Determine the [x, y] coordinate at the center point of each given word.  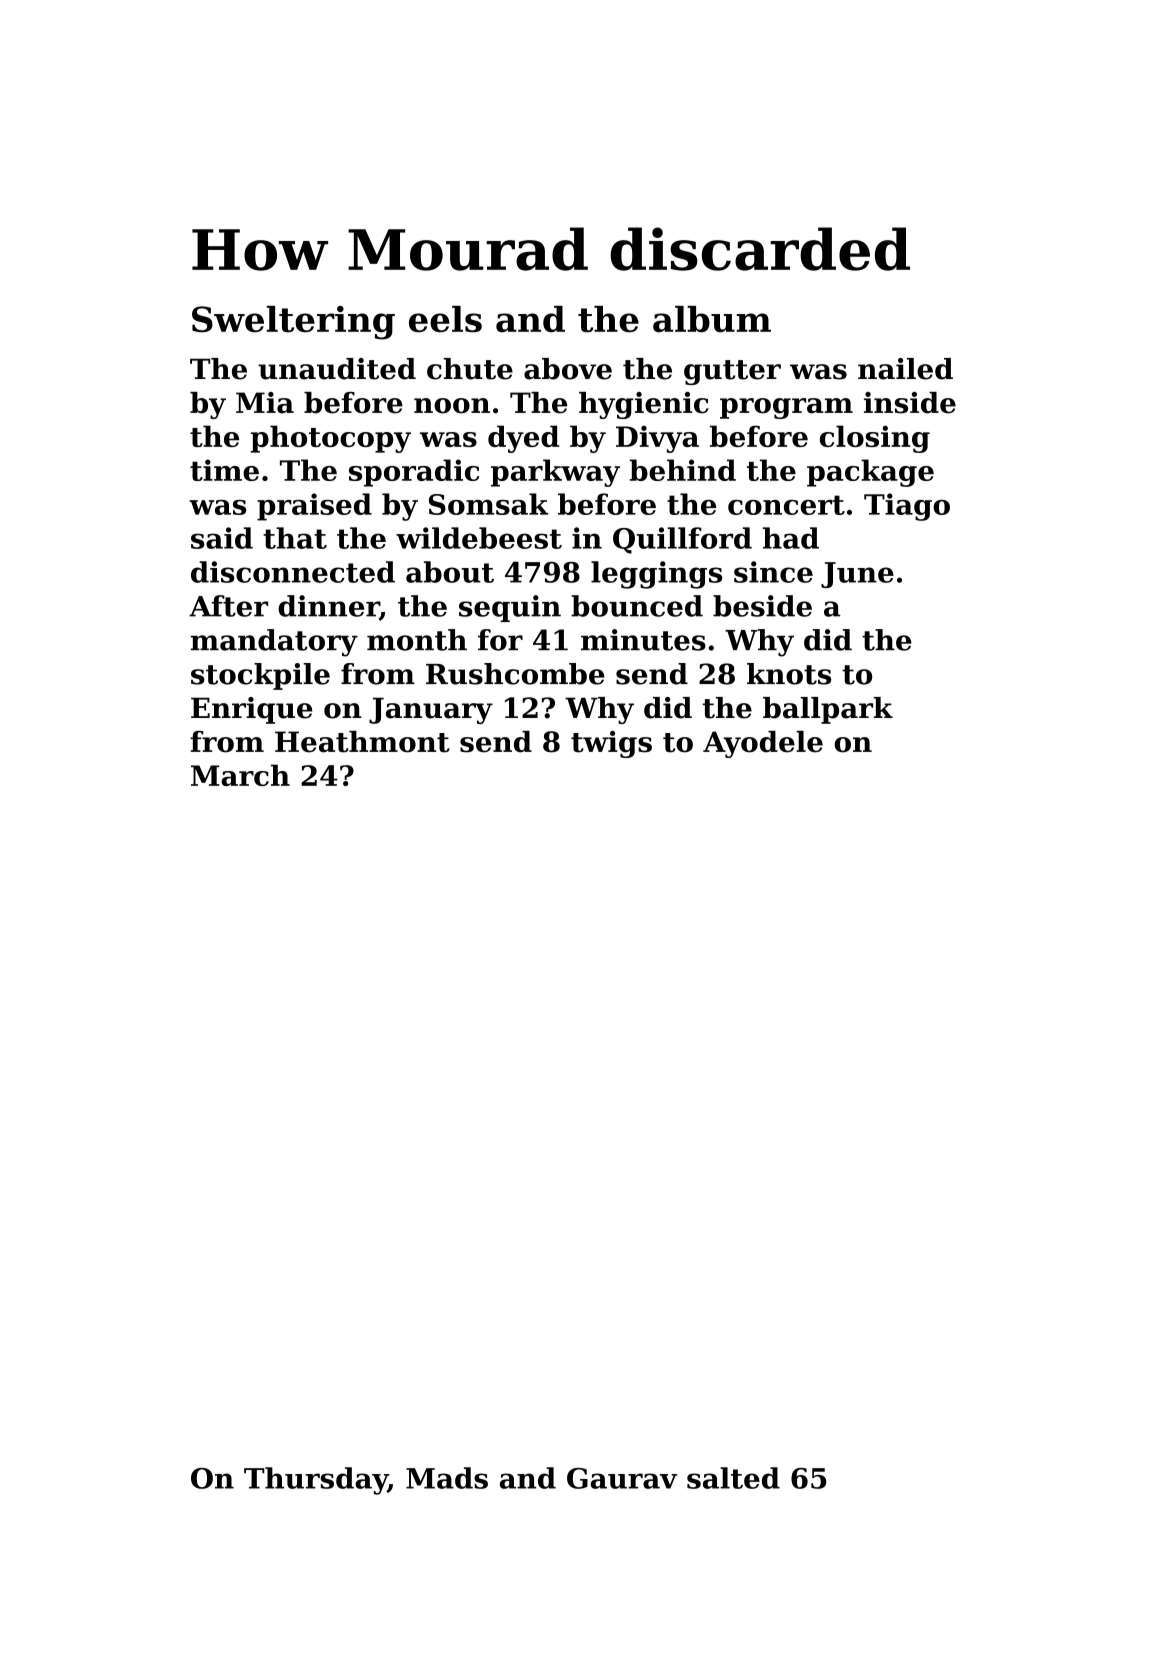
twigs [611, 744]
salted [733, 1478]
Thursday [316, 1481]
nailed [905, 369]
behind [682, 470]
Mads [447, 1478]
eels [445, 319]
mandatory [274, 643]
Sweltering [293, 323]
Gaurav [622, 1478]
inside [910, 403]
